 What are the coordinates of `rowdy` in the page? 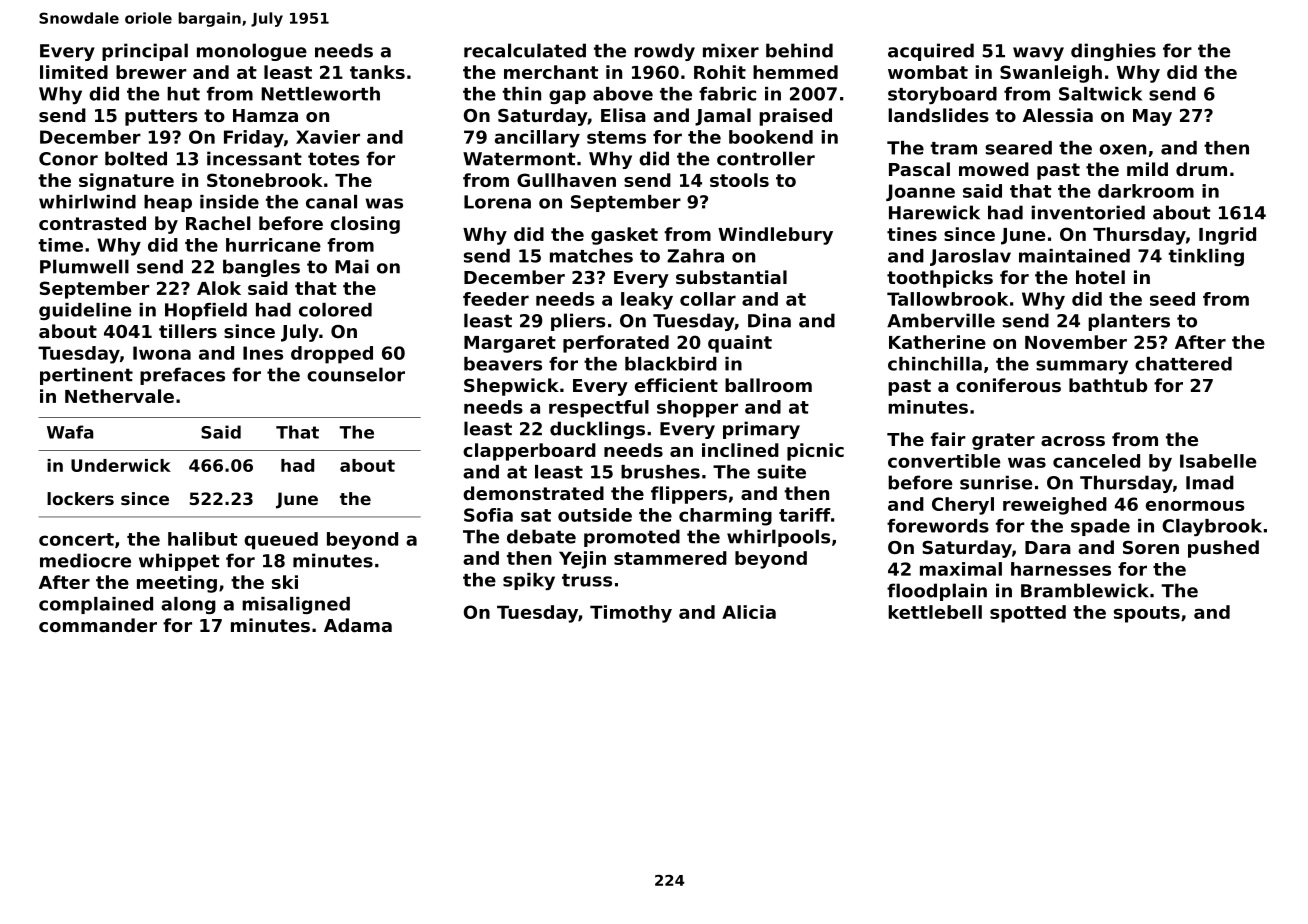 It's located at (664, 52).
